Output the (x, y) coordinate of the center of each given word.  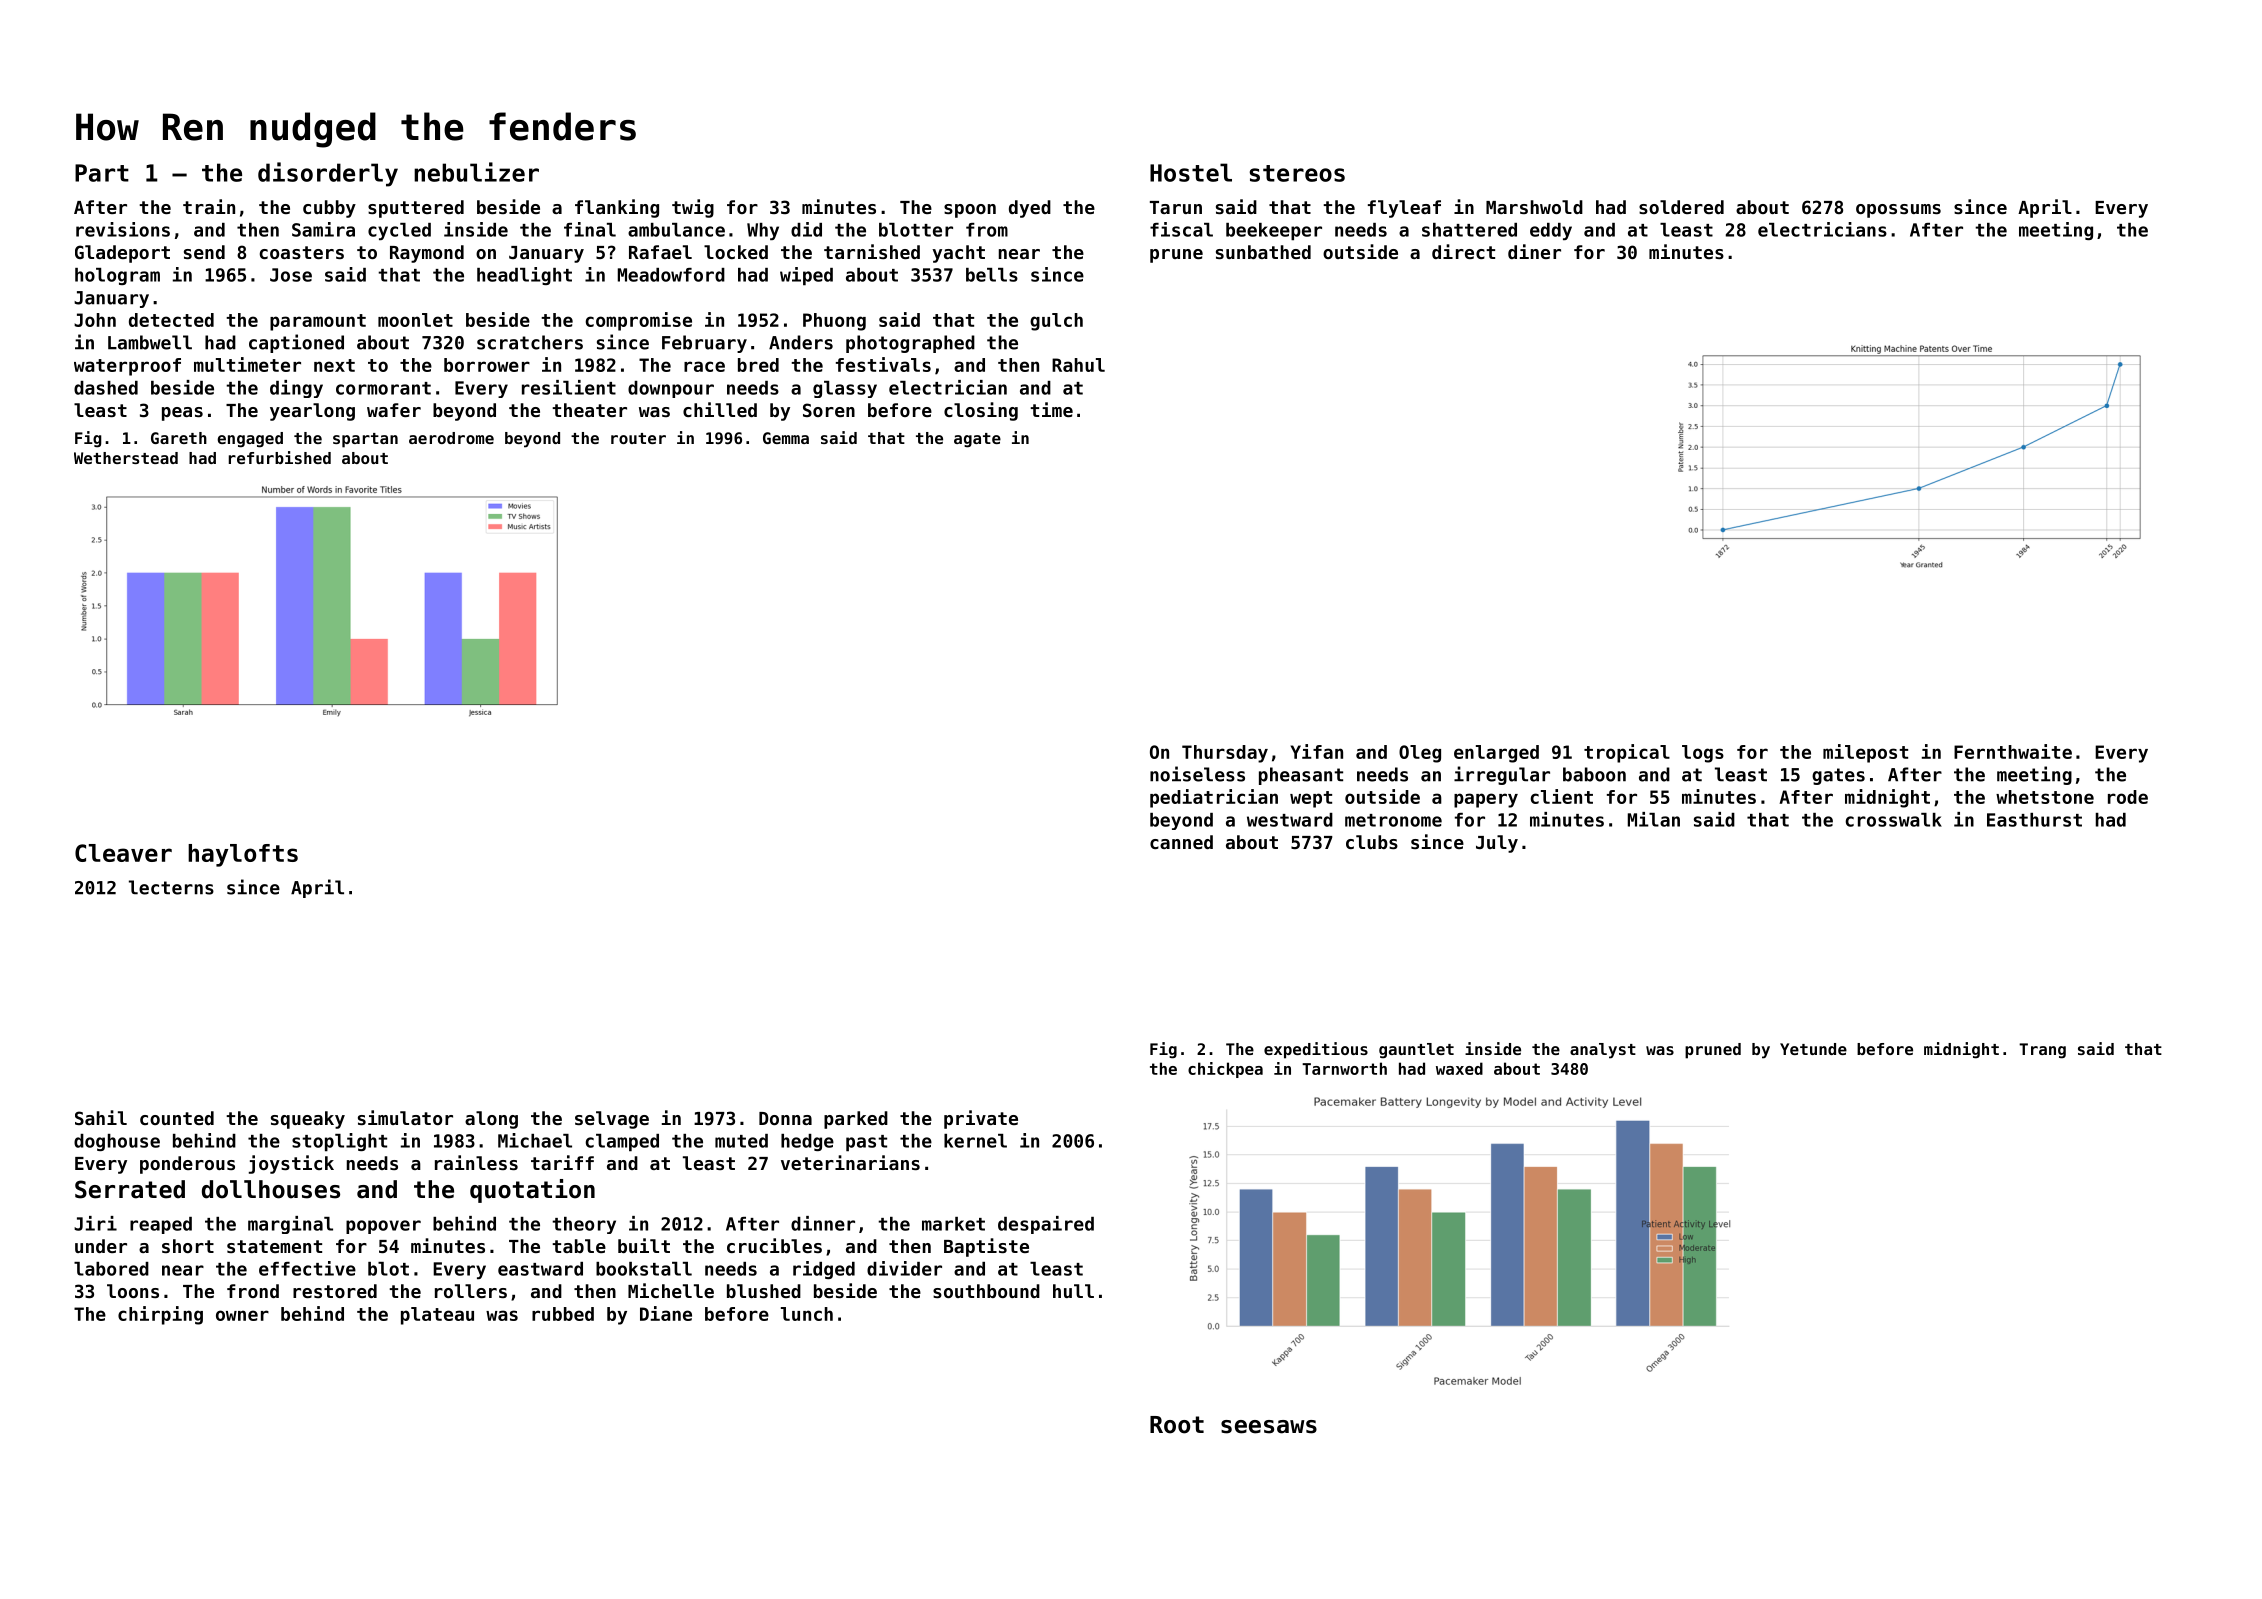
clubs (1372, 842)
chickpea (1225, 1070)
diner (1534, 251)
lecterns (171, 887)
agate (977, 440)
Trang (2042, 1051)
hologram (117, 276)
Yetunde (1813, 1049)
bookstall (644, 1269)
